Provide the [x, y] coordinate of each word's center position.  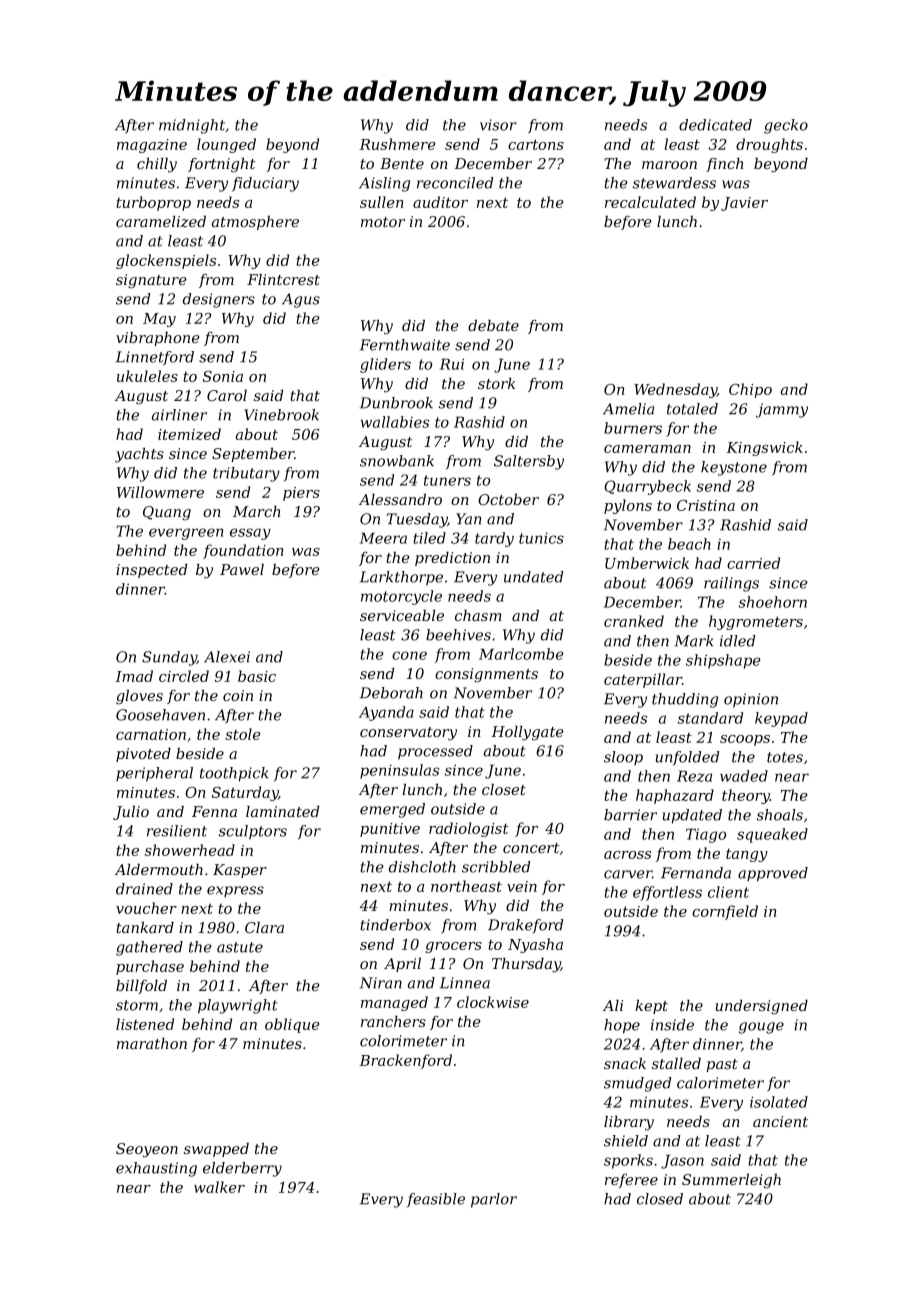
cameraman [647, 449]
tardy [494, 539]
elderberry [242, 1169]
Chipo [750, 390]
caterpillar [643, 680]
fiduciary [265, 184]
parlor [494, 1200]
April [402, 965]
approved [773, 874]
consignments [486, 675]
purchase [150, 967]
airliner [179, 415]
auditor [440, 202]
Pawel [242, 569]
